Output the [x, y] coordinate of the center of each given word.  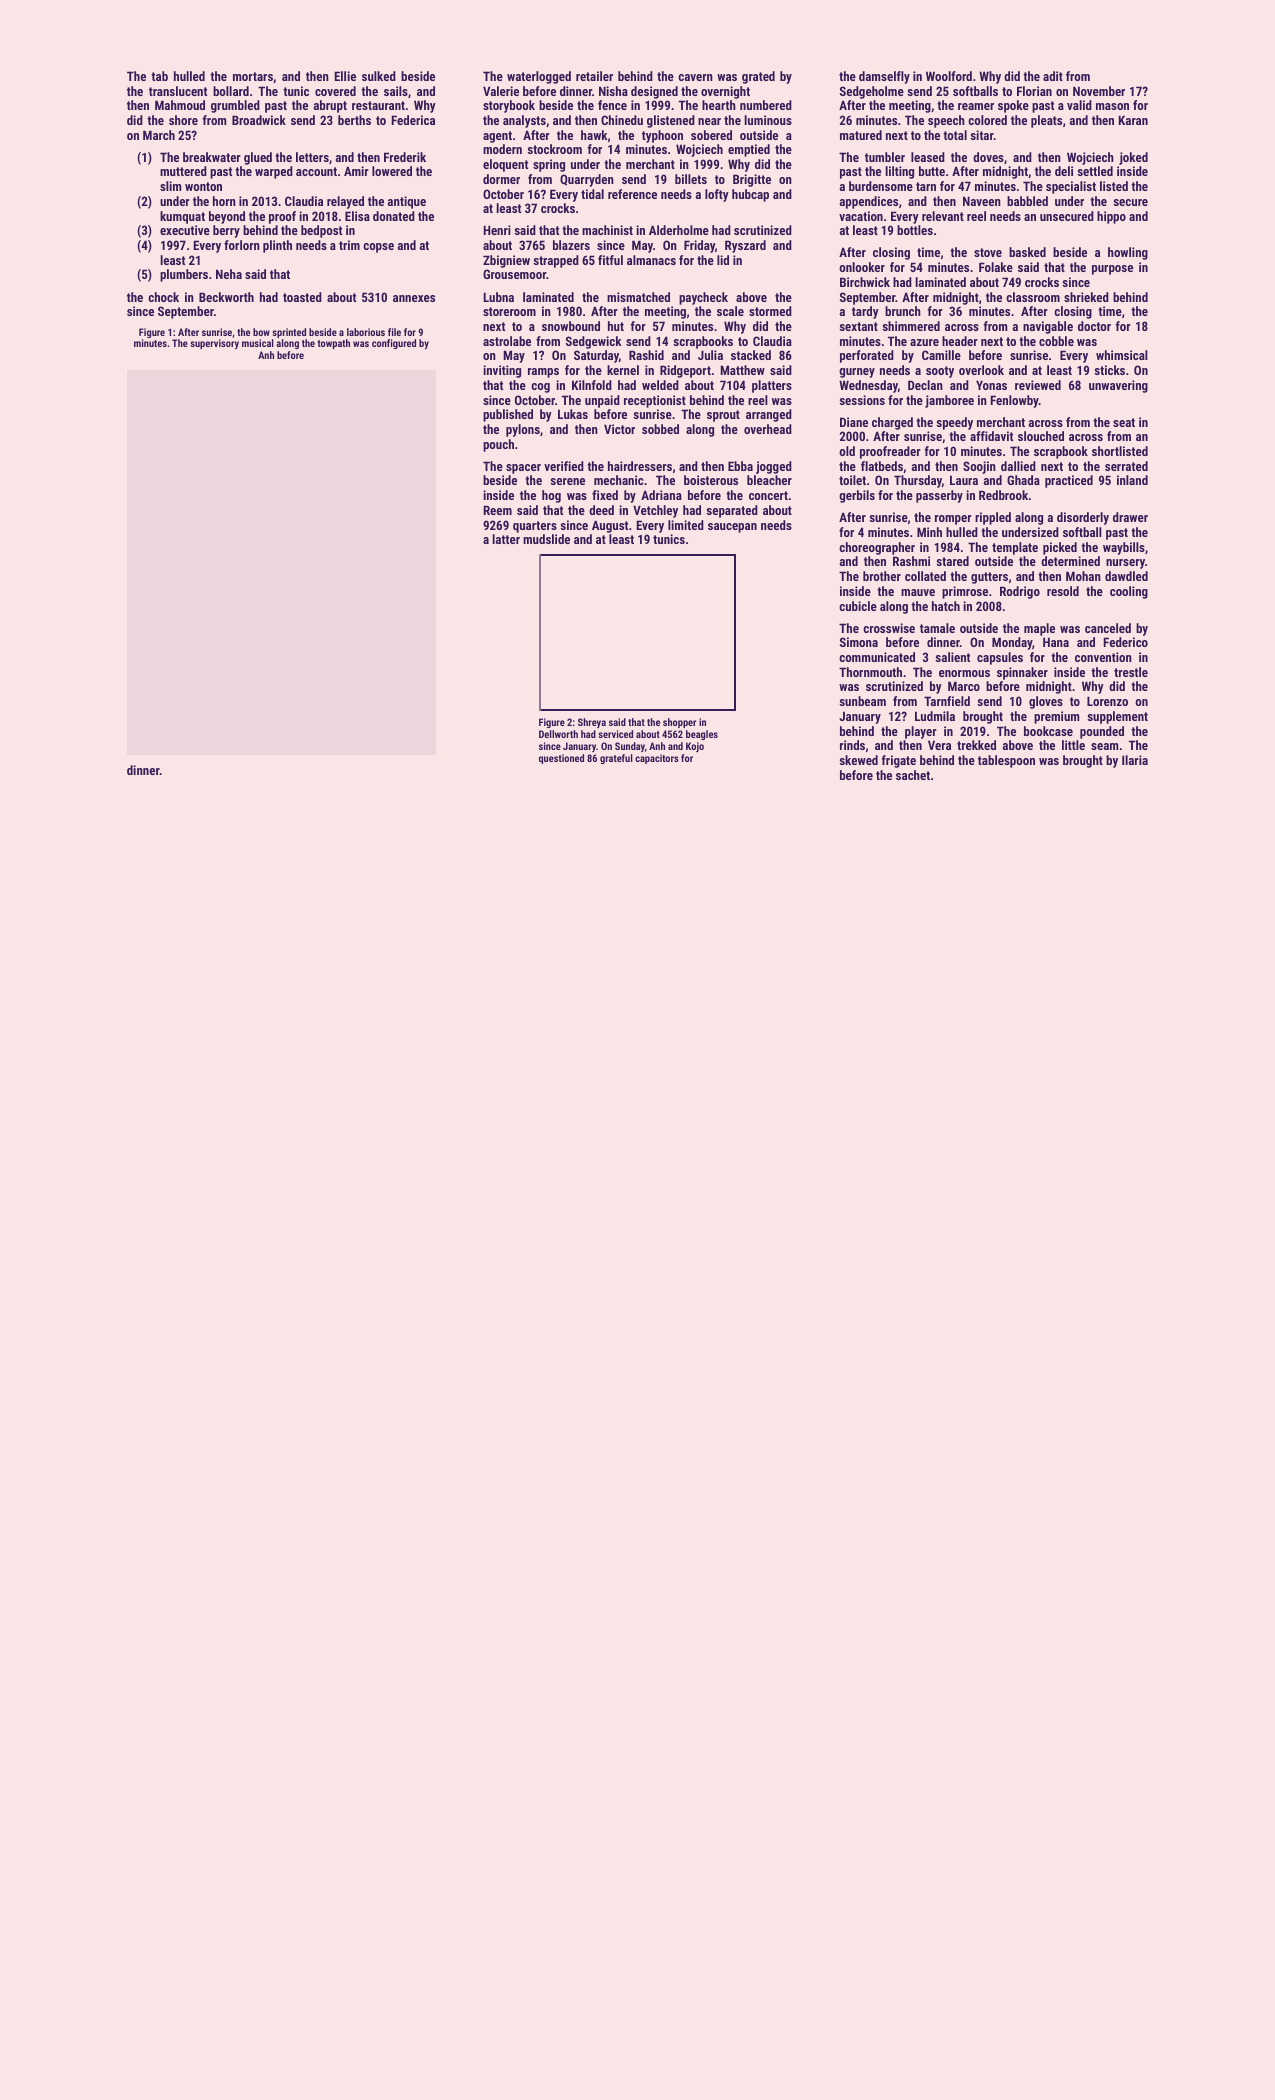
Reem [497, 510]
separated [732, 511]
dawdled [1126, 576]
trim [349, 245]
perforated [867, 356]
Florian [1034, 91]
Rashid [646, 355]
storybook [509, 106]
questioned [561, 759]
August [610, 526]
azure [924, 342]
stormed [770, 311]
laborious [366, 332]
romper [953, 520]
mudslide [546, 539]
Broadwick [259, 120]
